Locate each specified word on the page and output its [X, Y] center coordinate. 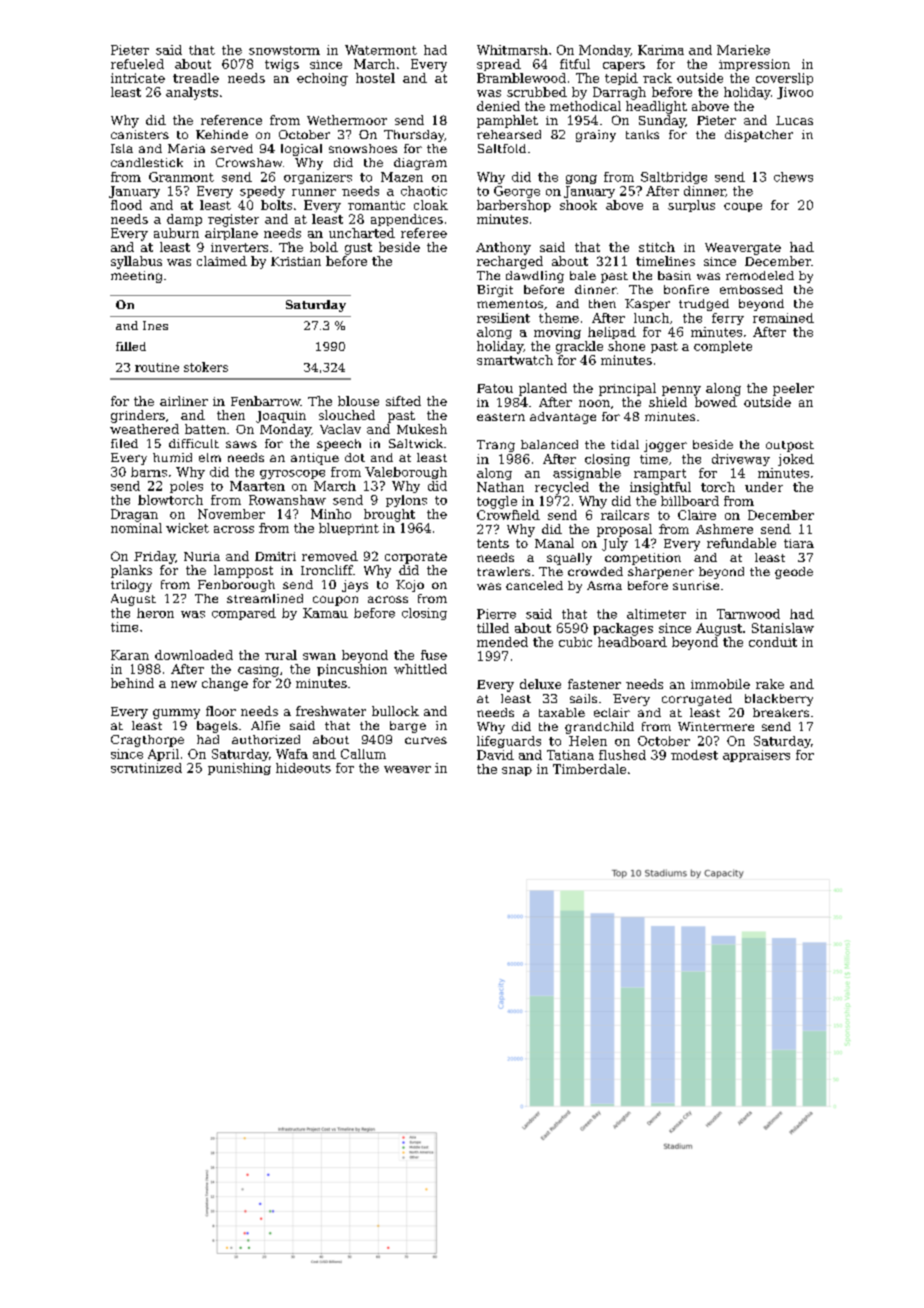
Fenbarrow [266, 401]
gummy [176, 714]
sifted [403, 401]
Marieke [743, 50]
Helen [588, 741]
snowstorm [284, 50]
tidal [625, 444]
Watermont [381, 50]
